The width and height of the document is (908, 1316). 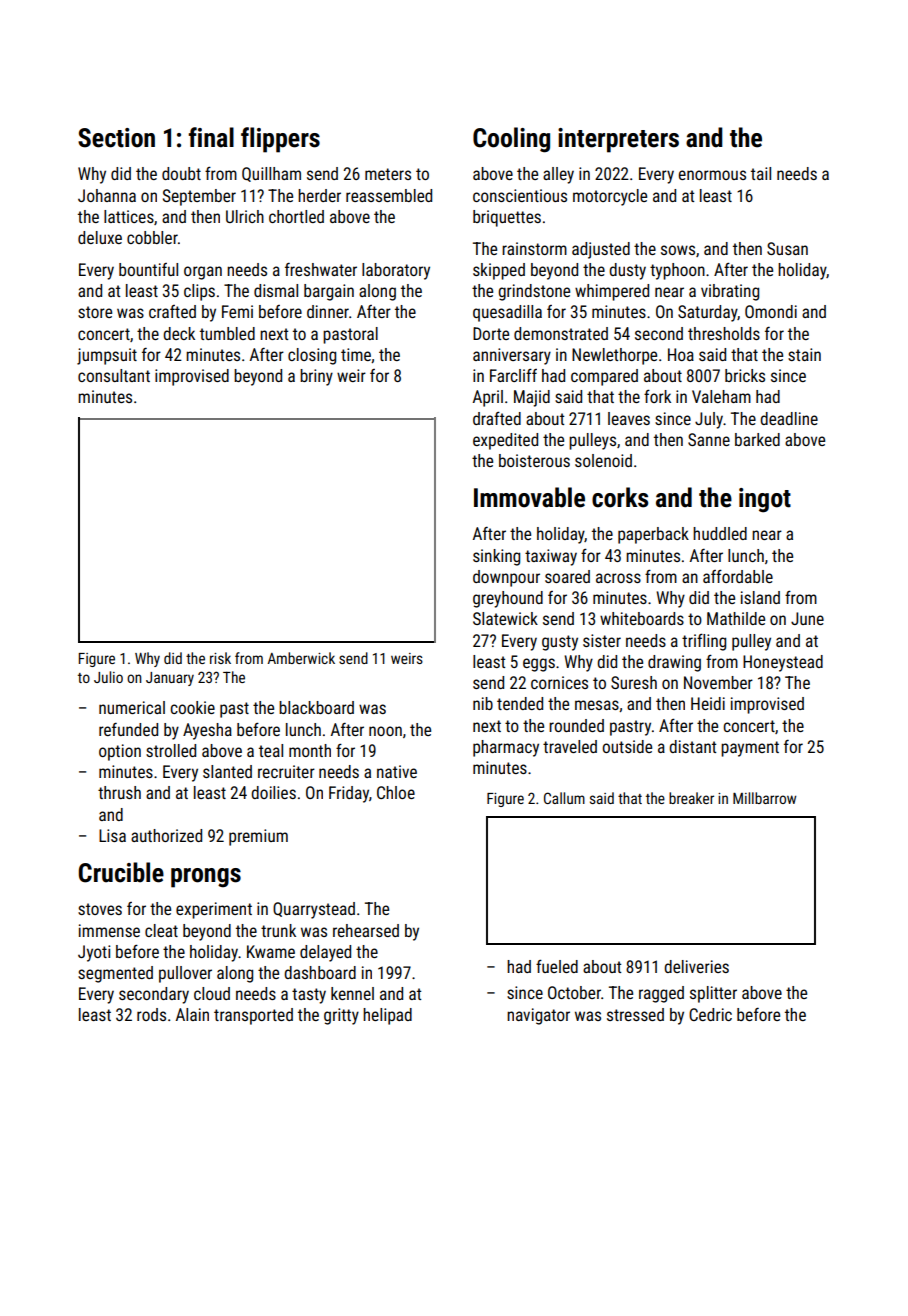 I want to click on laboratory, so click(x=396, y=271).
